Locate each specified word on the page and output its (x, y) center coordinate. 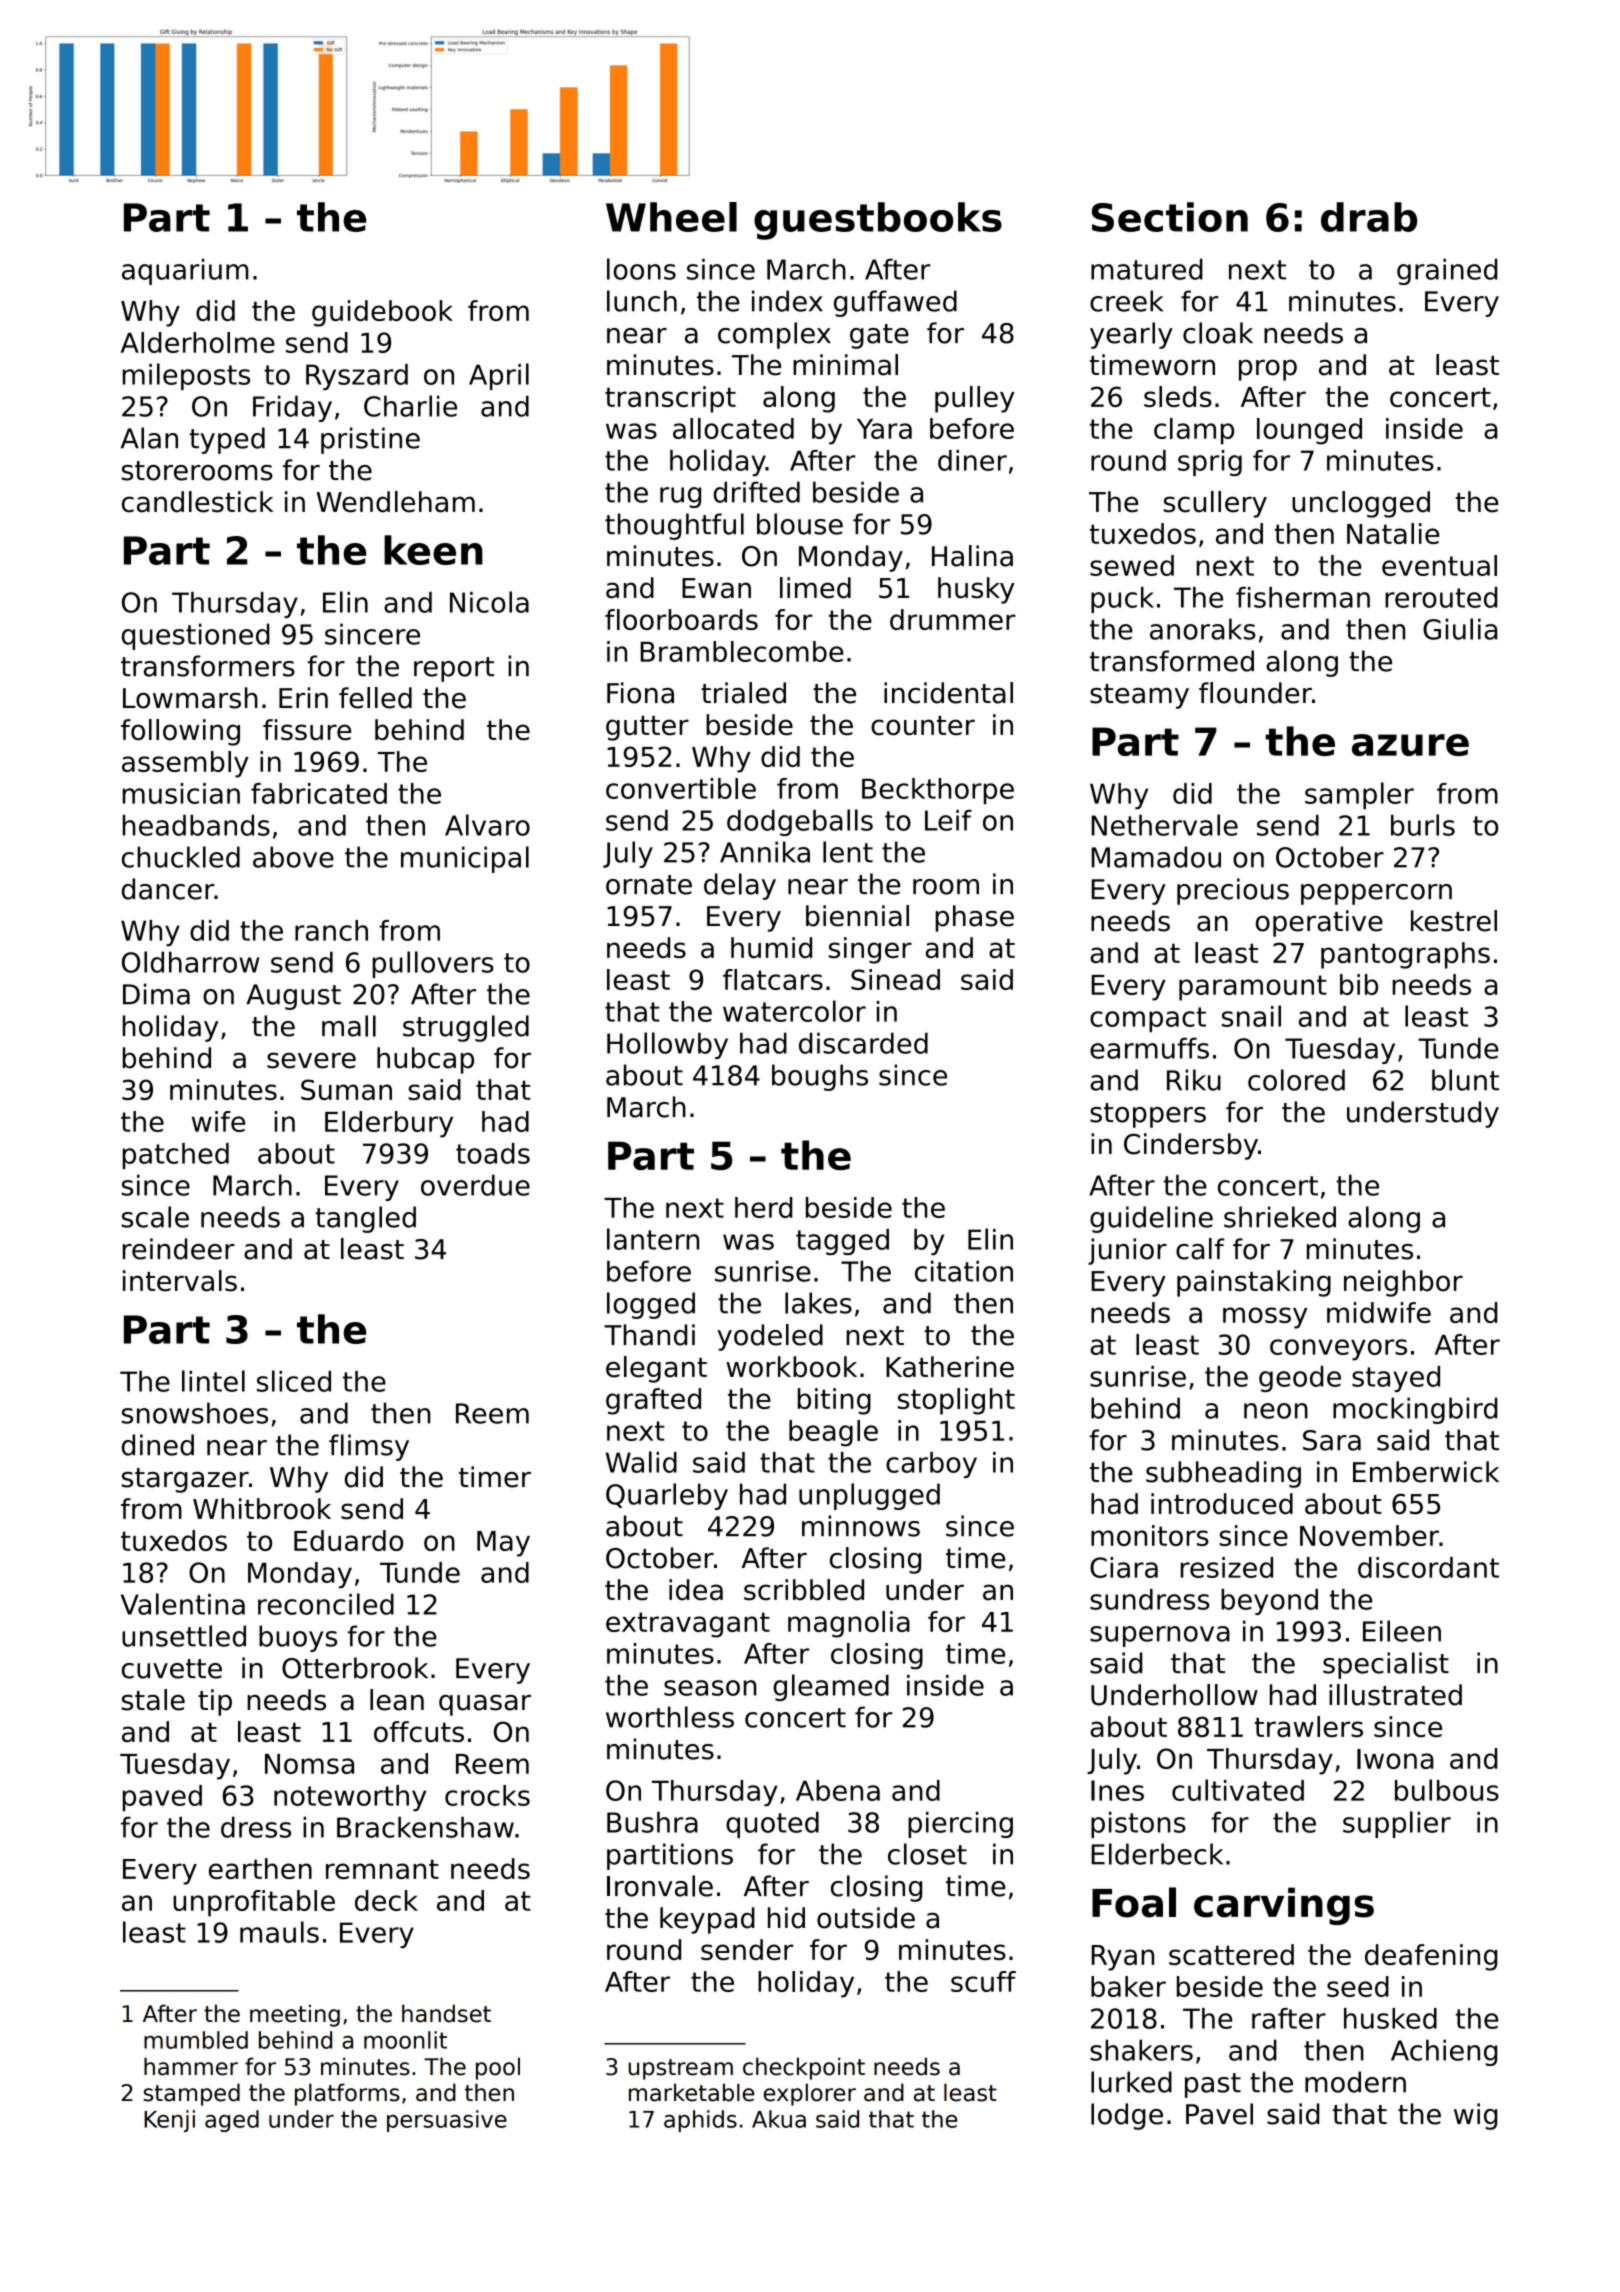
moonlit (405, 2040)
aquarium (185, 271)
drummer (953, 619)
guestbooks (878, 221)
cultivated (1238, 1790)
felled (375, 698)
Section (1170, 217)
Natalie (1393, 533)
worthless (670, 1717)
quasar (485, 1705)
